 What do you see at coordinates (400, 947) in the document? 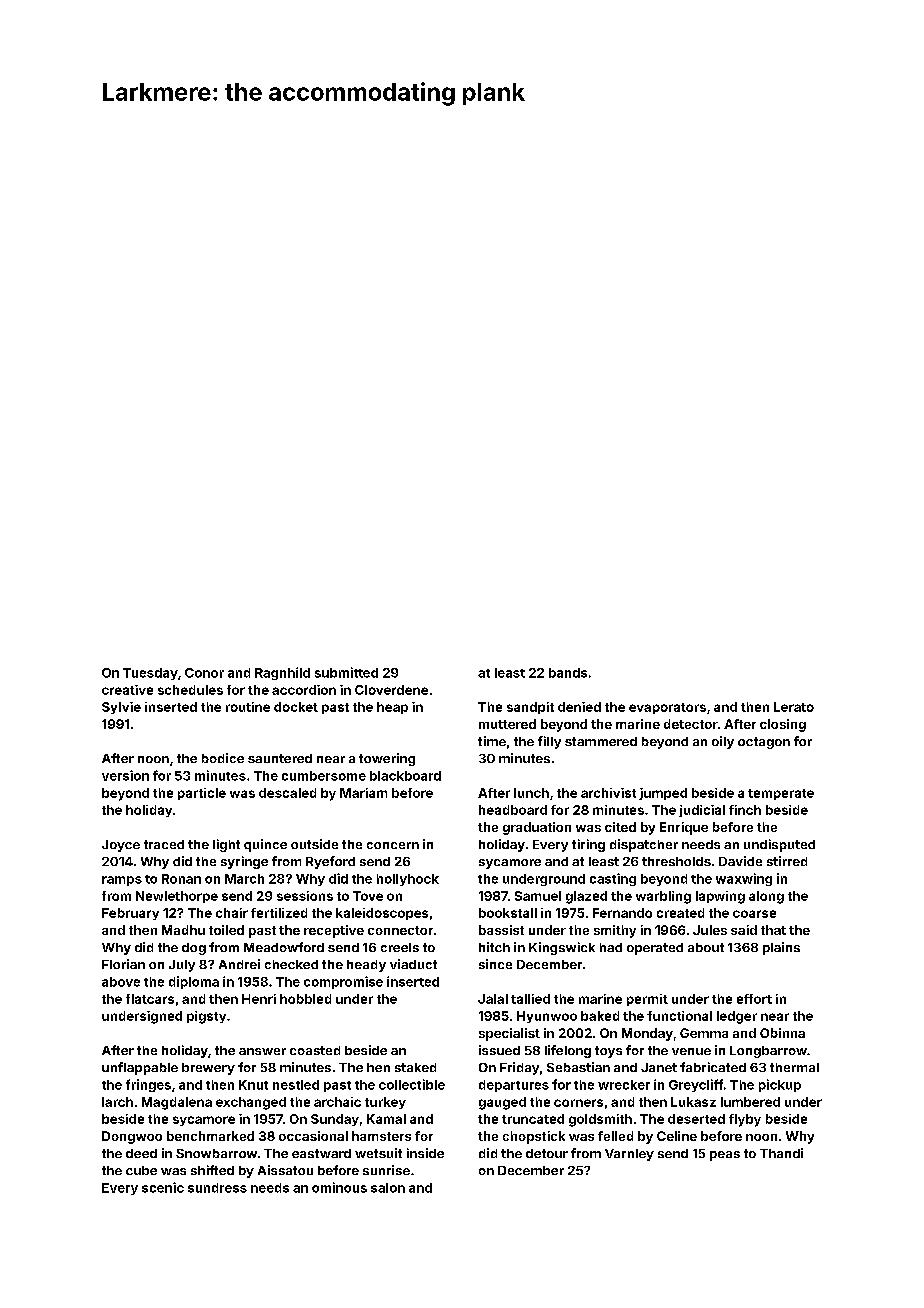
I see `creels` at bounding box center [400, 947].
